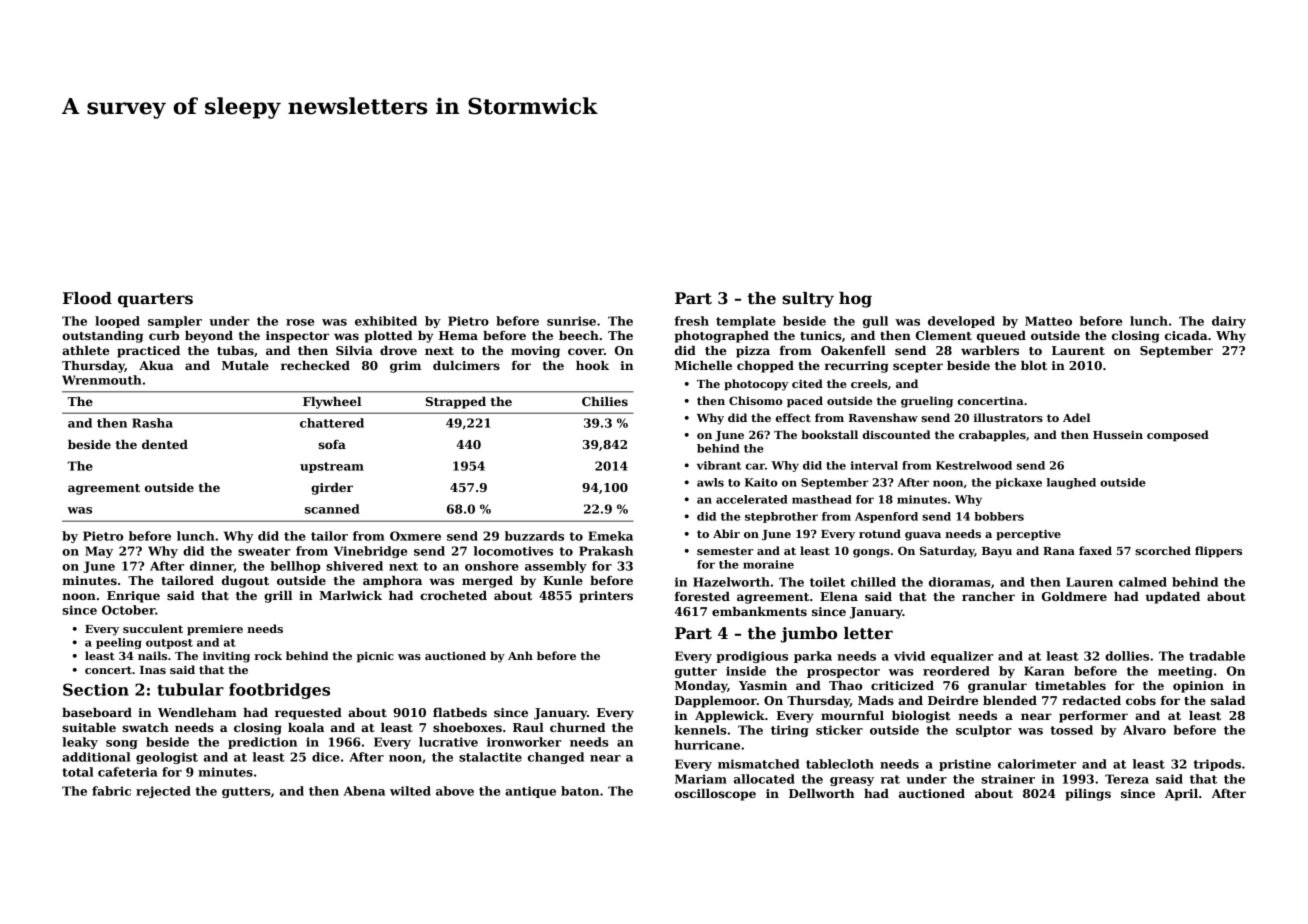 The height and width of the image is (924, 1308). Describe the element at coordinates (117, 322) in the image. I see `looped` at that location.
